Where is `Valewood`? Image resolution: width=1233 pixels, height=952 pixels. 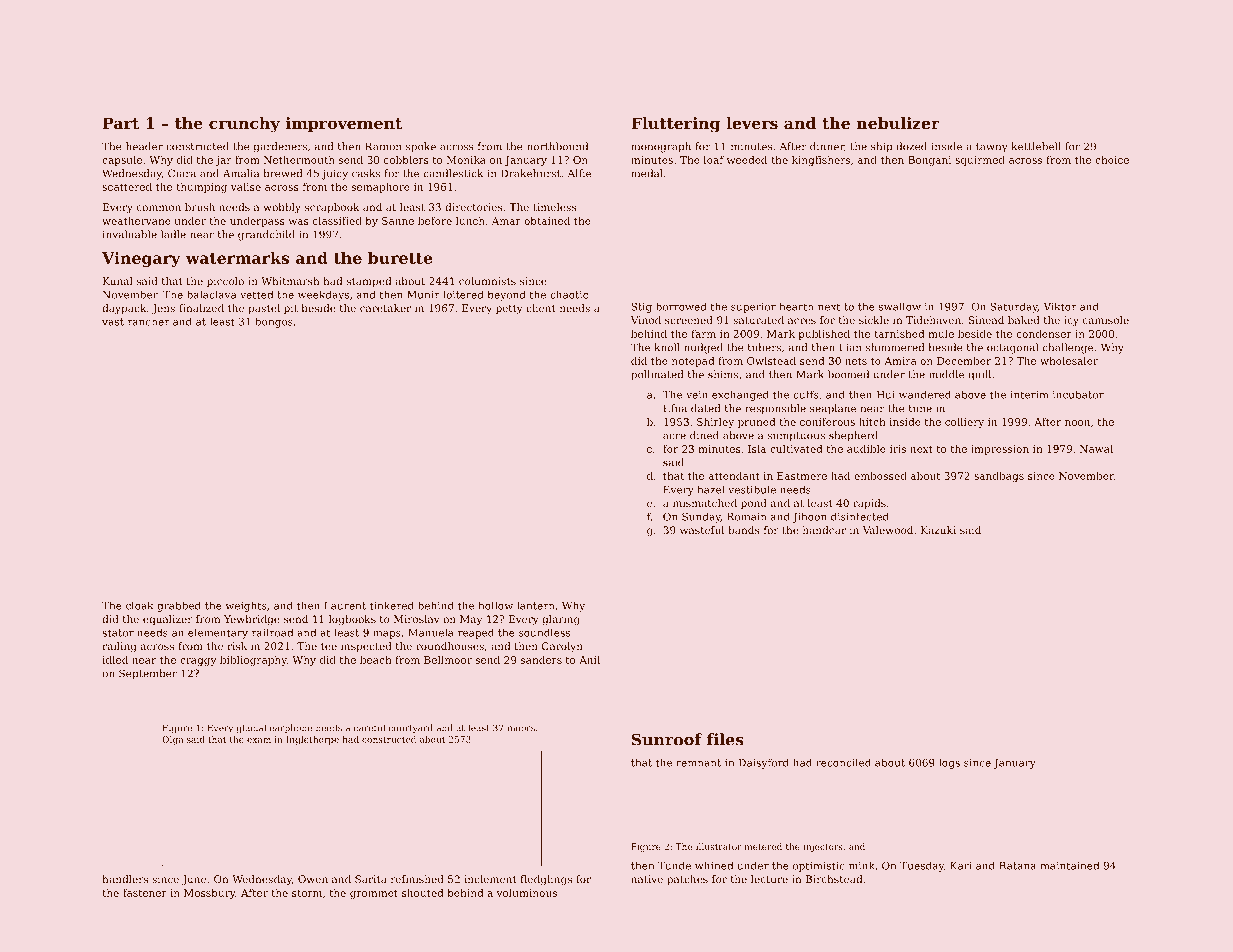
Valewood is located at coordinates (888, 530).
